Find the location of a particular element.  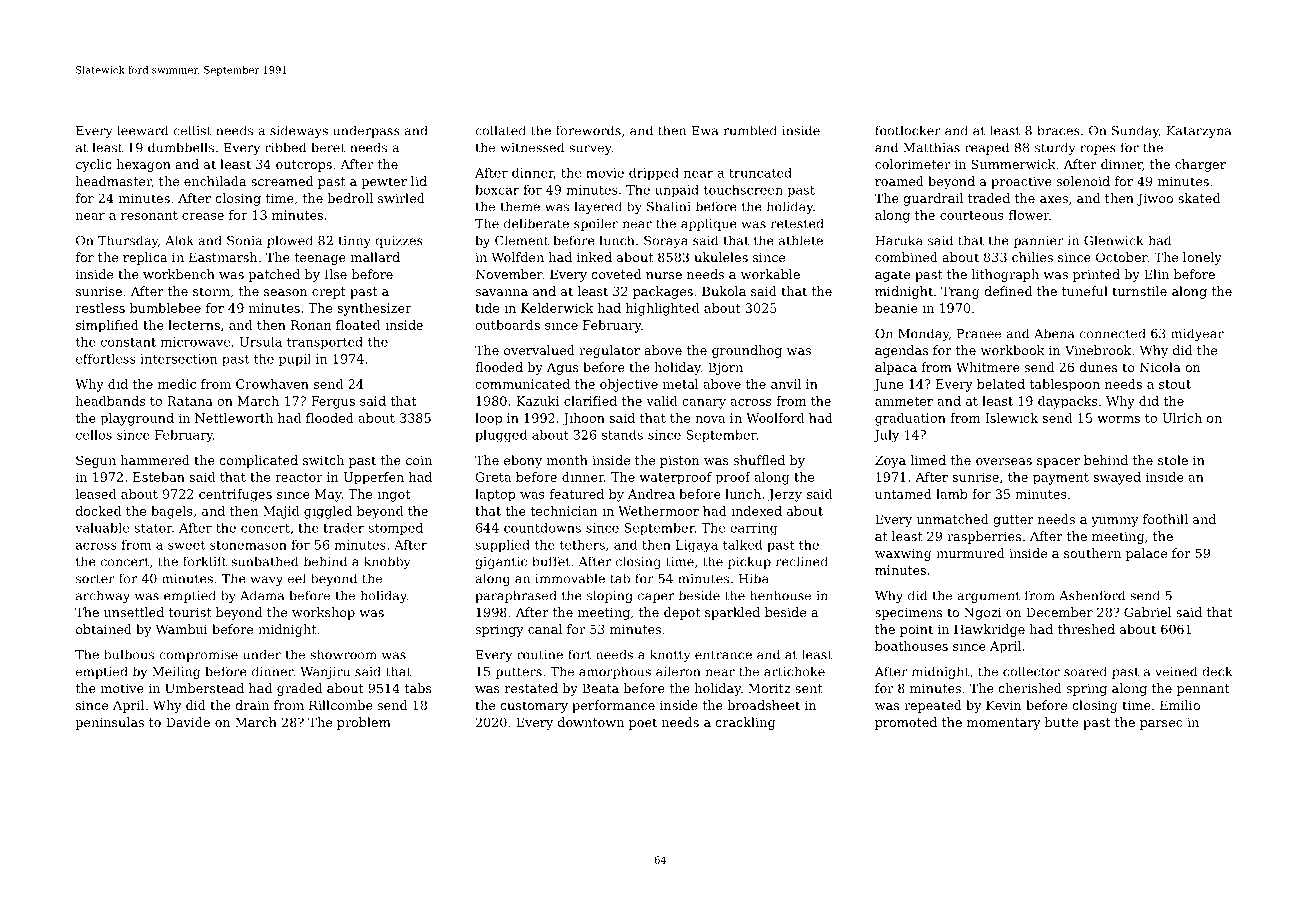

worms is located at coordinates (1118, 419).
